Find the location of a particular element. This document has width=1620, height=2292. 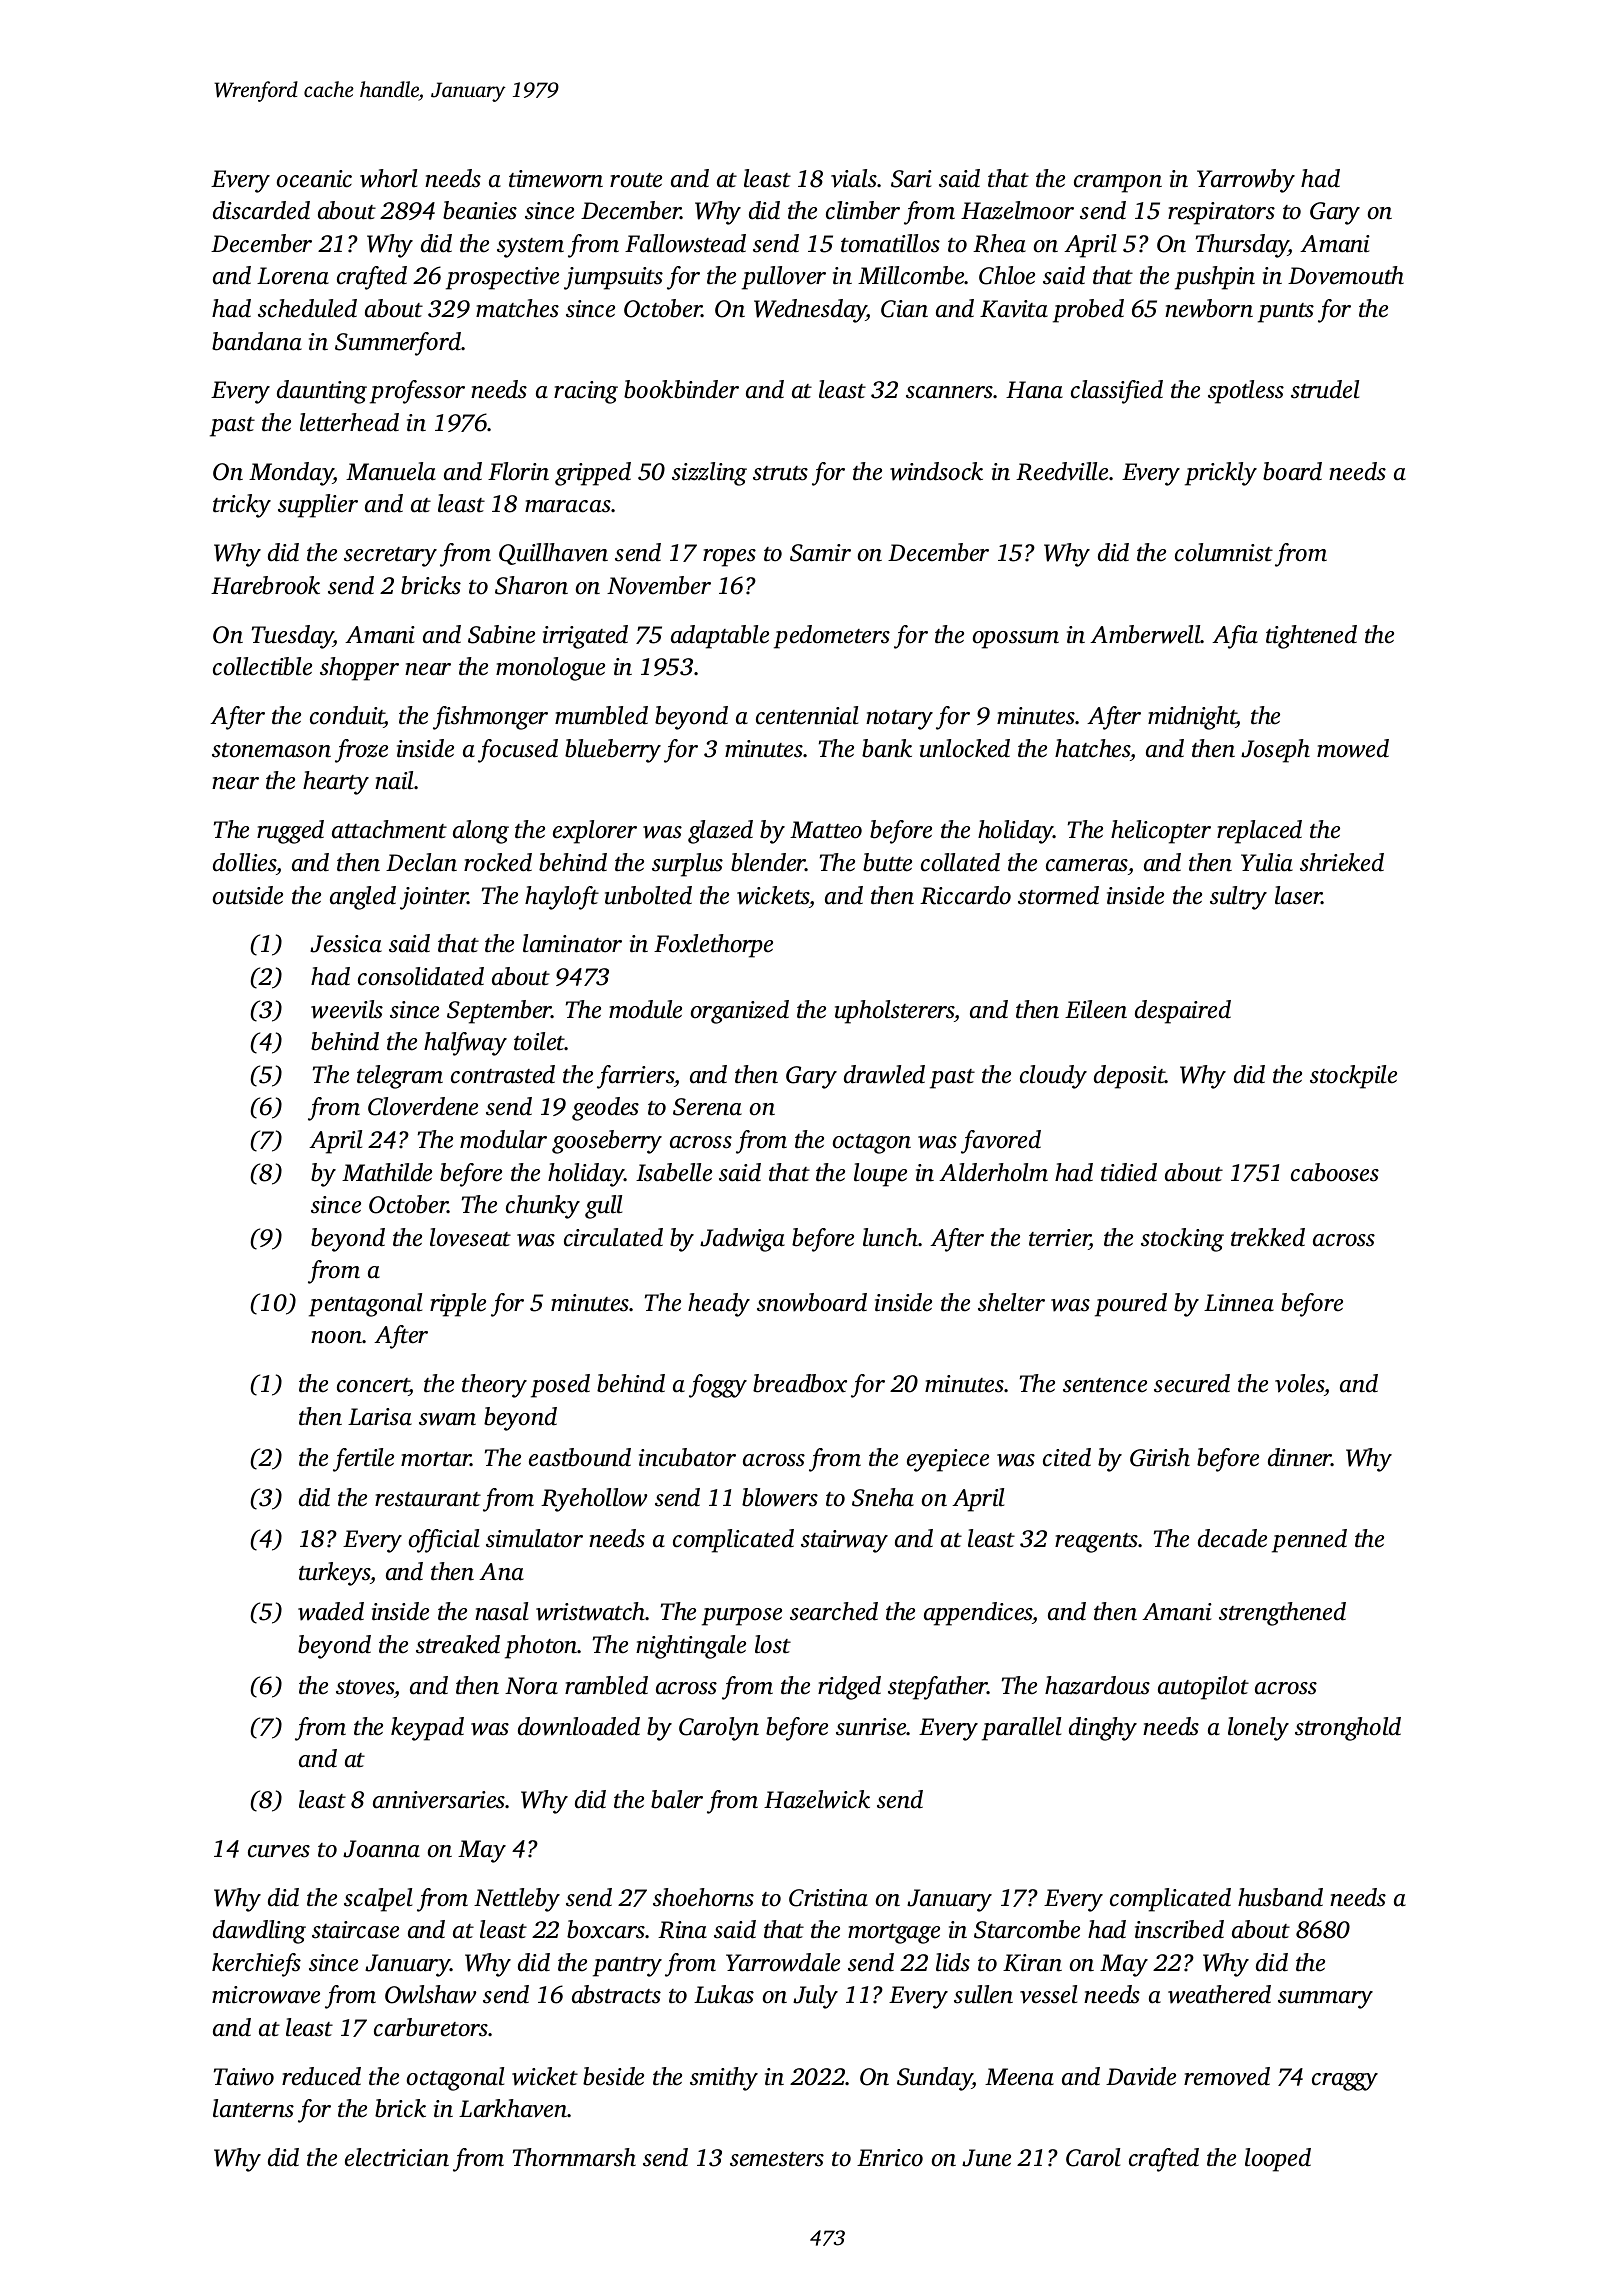

restaurant is located at coordinates (428, 1499).
